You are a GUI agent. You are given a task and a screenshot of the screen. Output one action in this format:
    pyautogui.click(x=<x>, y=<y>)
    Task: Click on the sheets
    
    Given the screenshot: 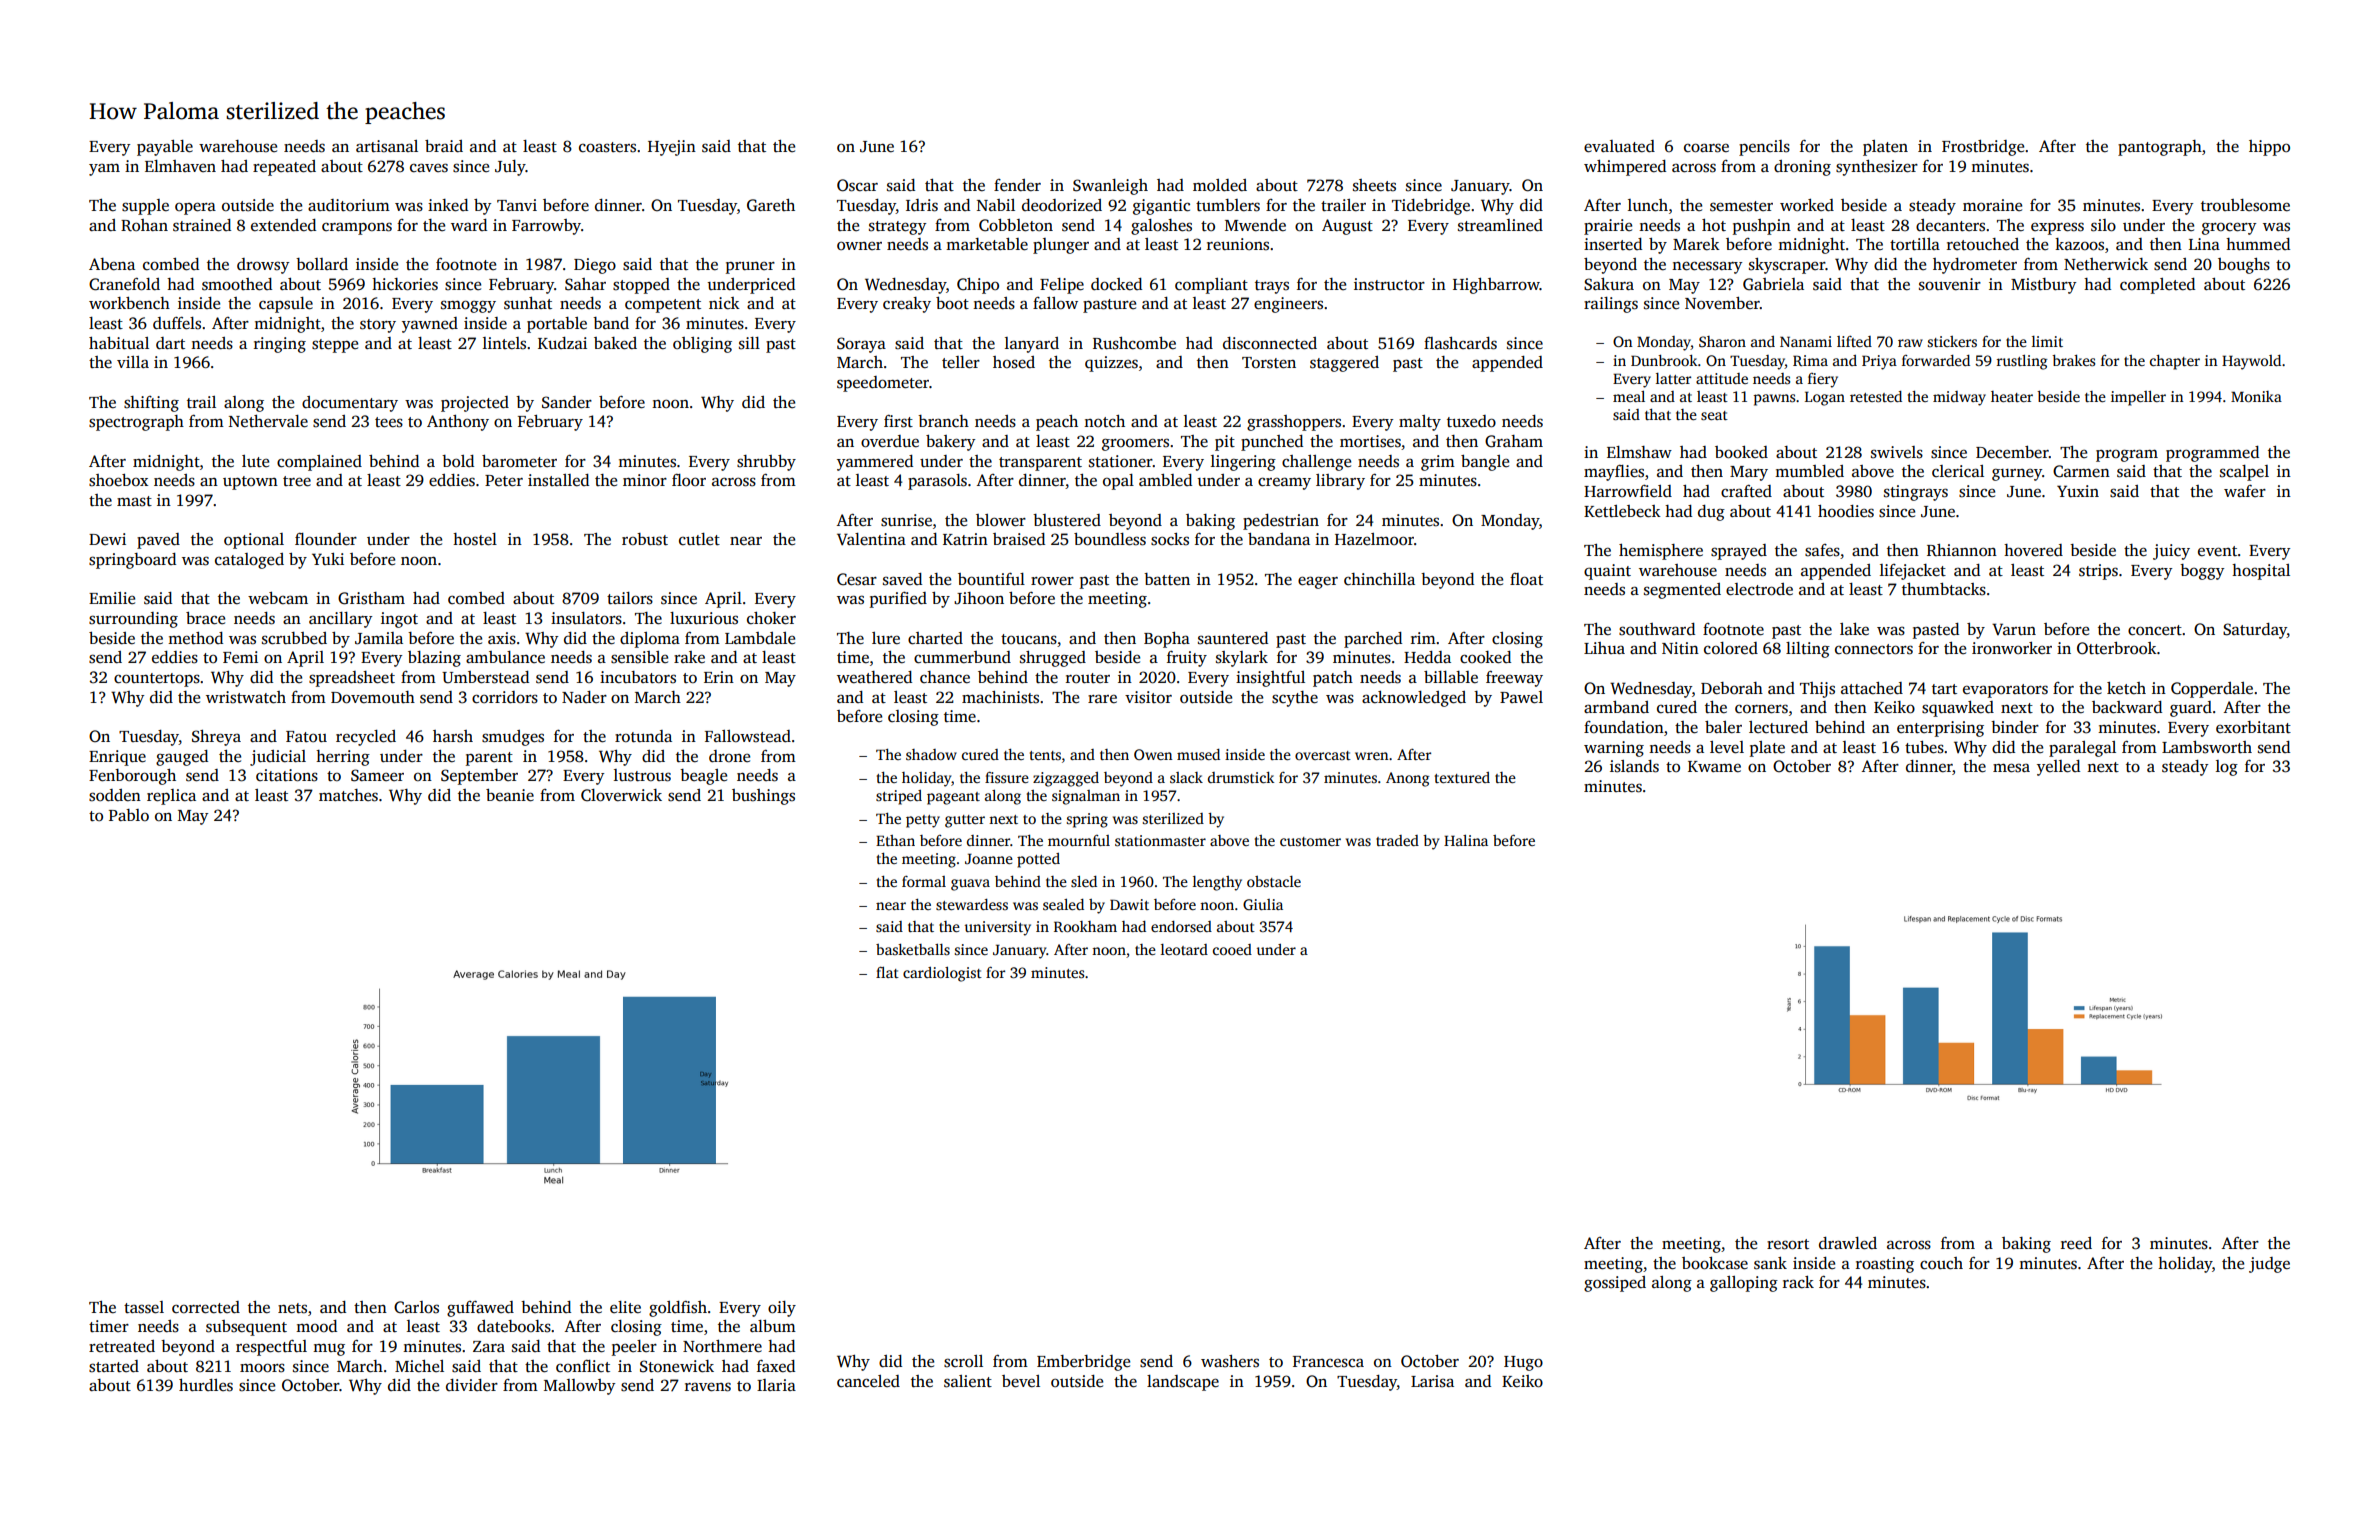 What is the action you would take?
    pyautogui.click(x=1374, y=185)
